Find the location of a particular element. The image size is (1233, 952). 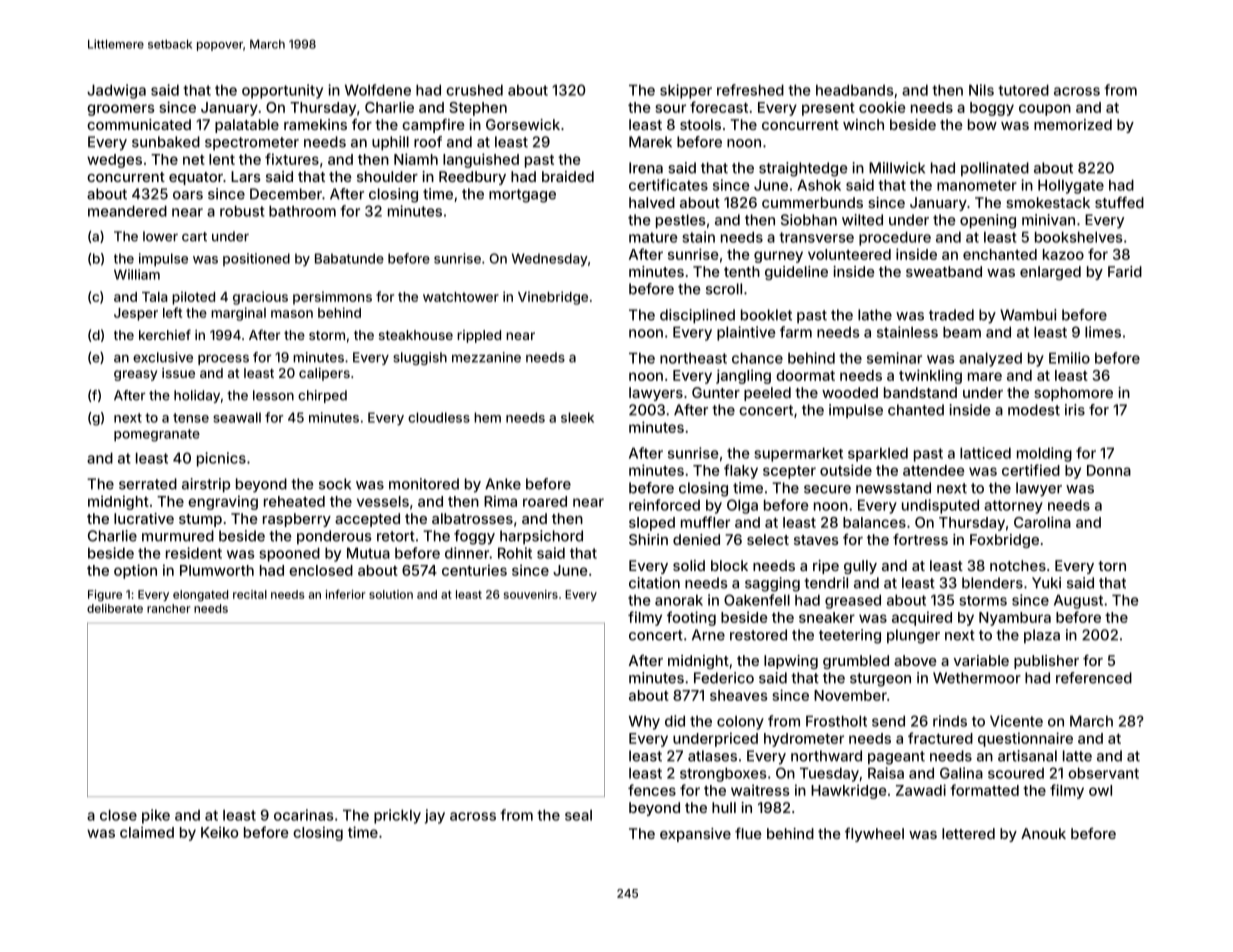

souvenirs is located at coordinates (530, 594).
